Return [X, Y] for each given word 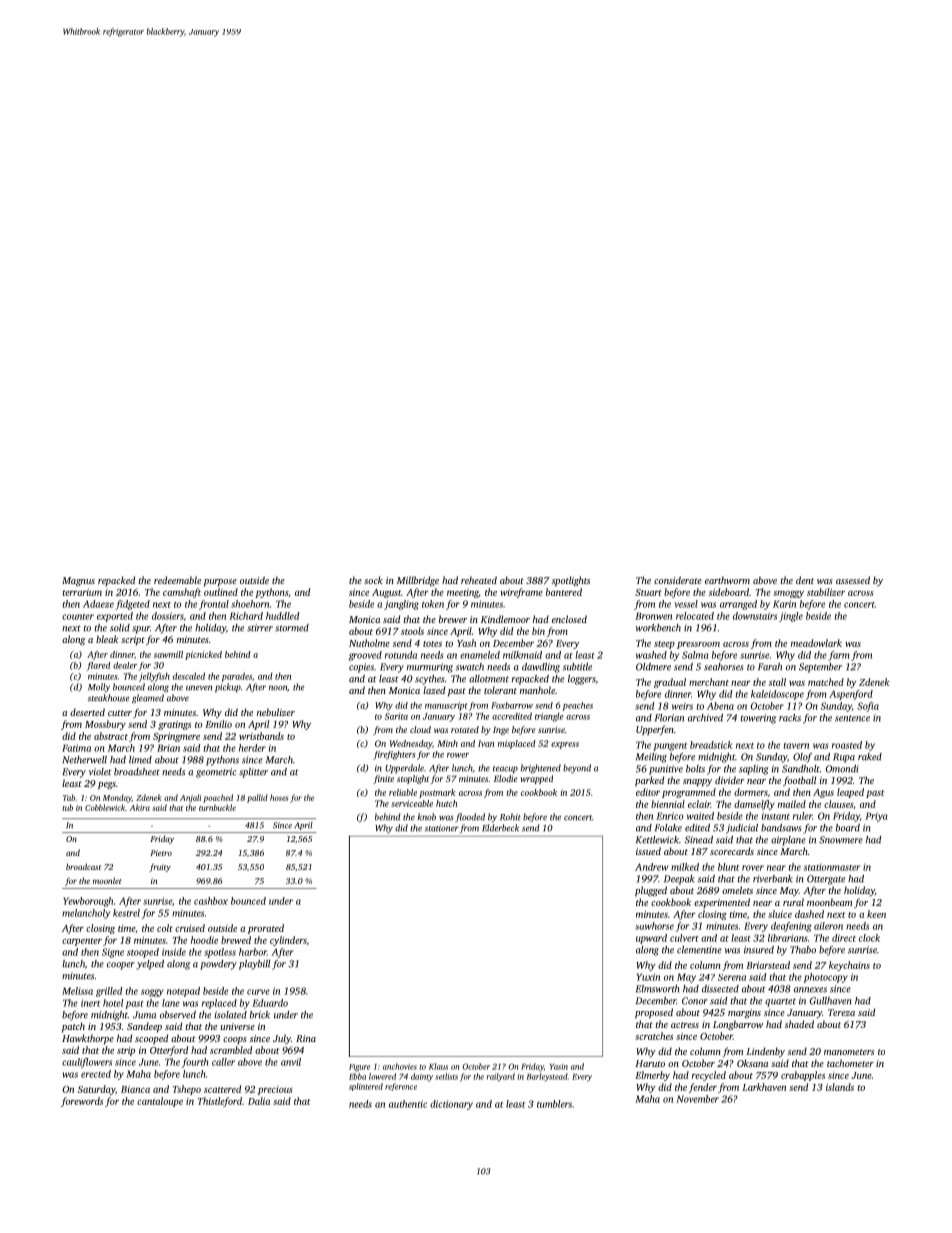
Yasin [559, 1067]
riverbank [773, 879]
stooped [143, 953]
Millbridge [418, 581]
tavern [796, 746]
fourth [195, 1063]
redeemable [177, 580]
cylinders [288, 941]
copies [361, 668]
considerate [678, 580]
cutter [120, 713]
